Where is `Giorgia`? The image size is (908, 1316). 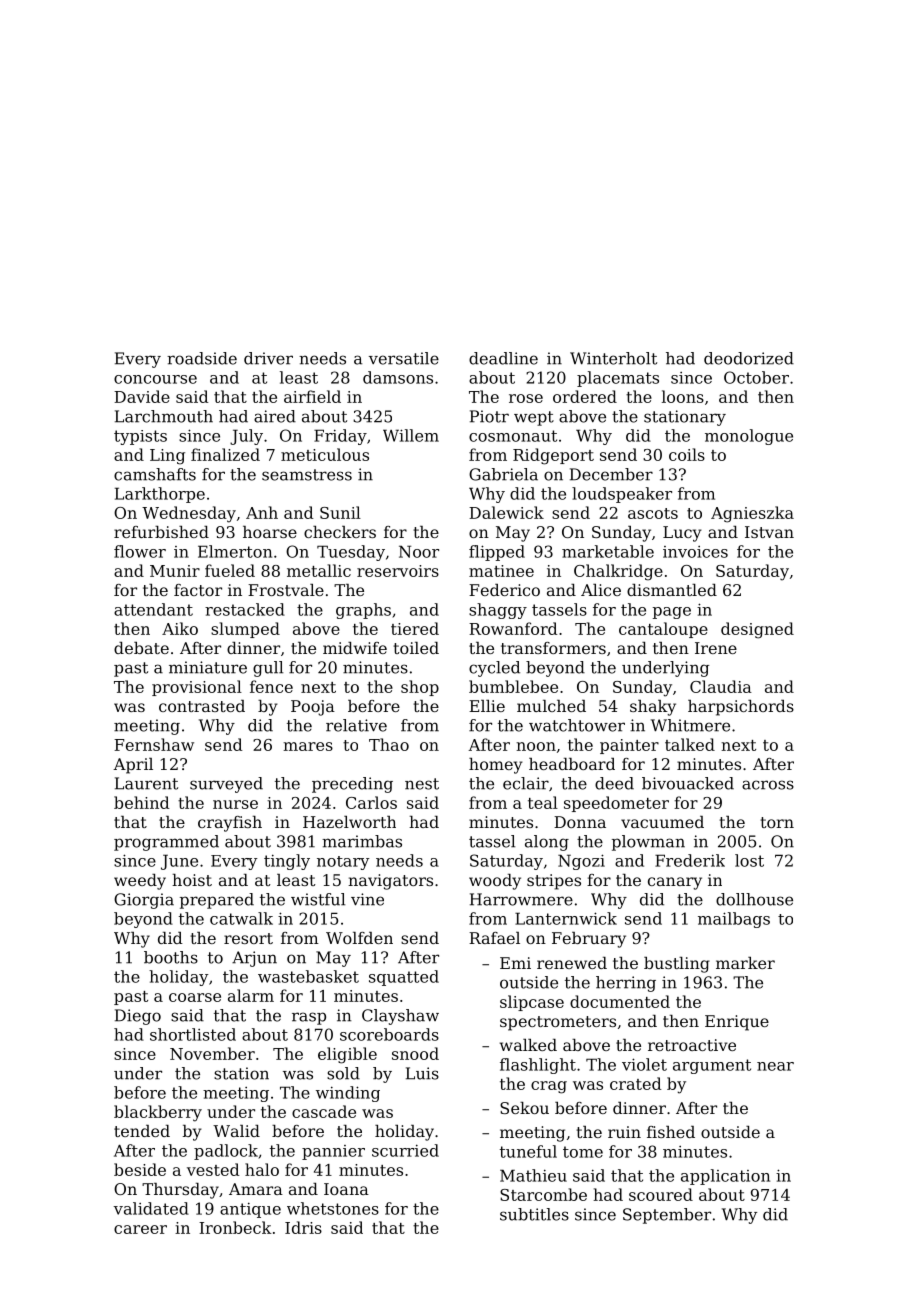
Giorgia is located at coordinates (144, 901).
